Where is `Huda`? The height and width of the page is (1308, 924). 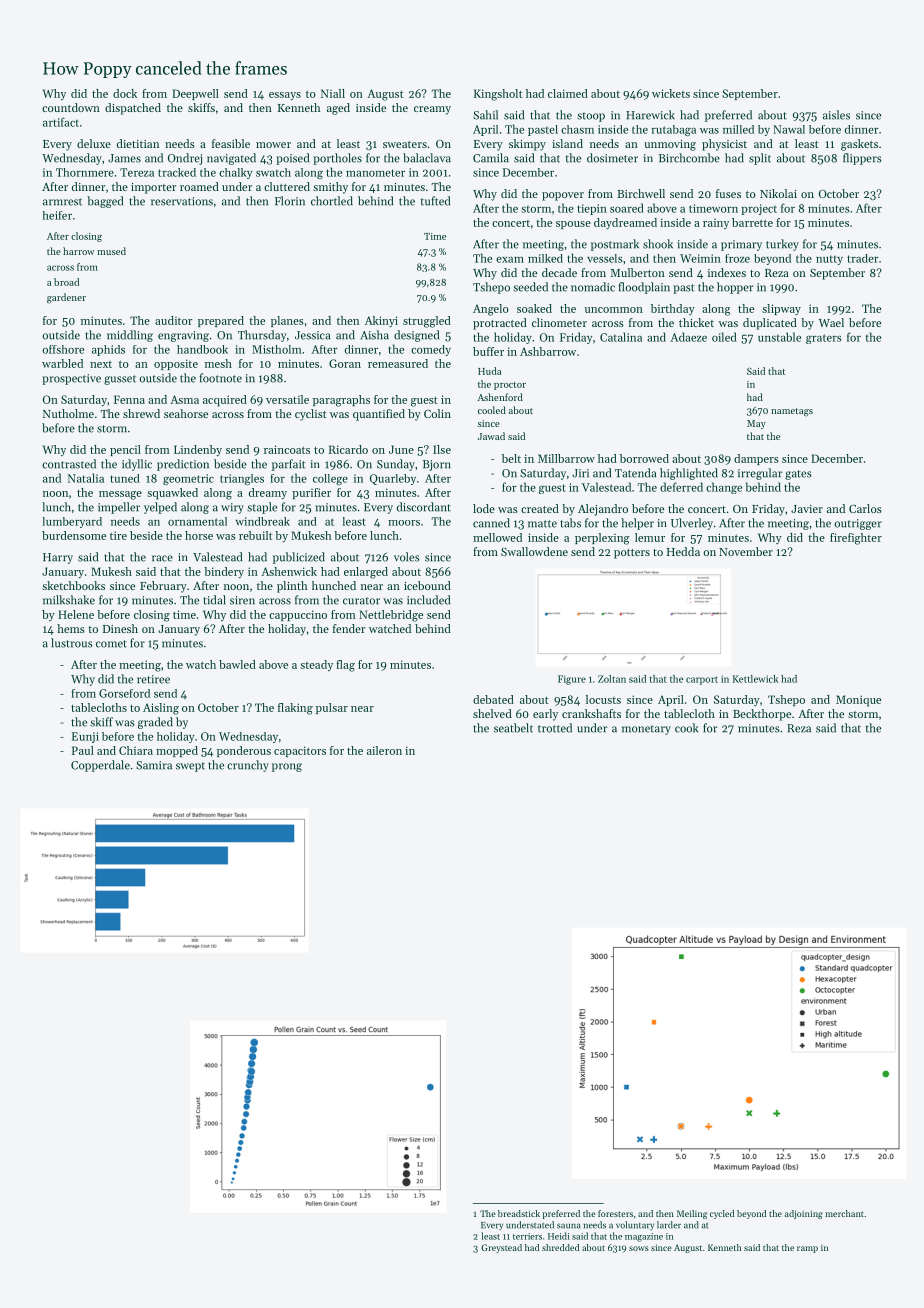 Huda is located at coordinates (489, 371).
